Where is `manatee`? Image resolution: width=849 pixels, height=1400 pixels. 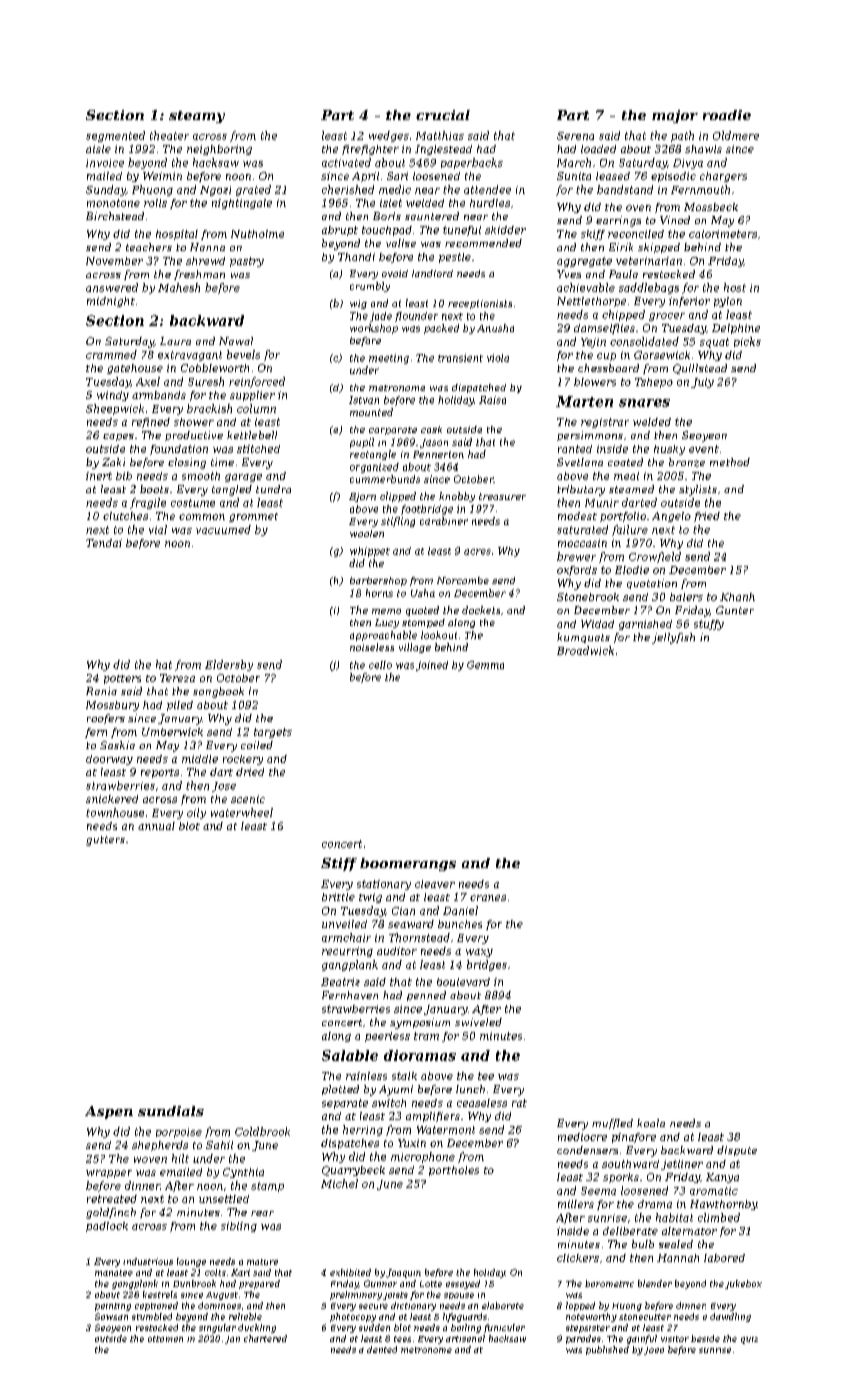 manatee is located at coordinates (114, 1273).
